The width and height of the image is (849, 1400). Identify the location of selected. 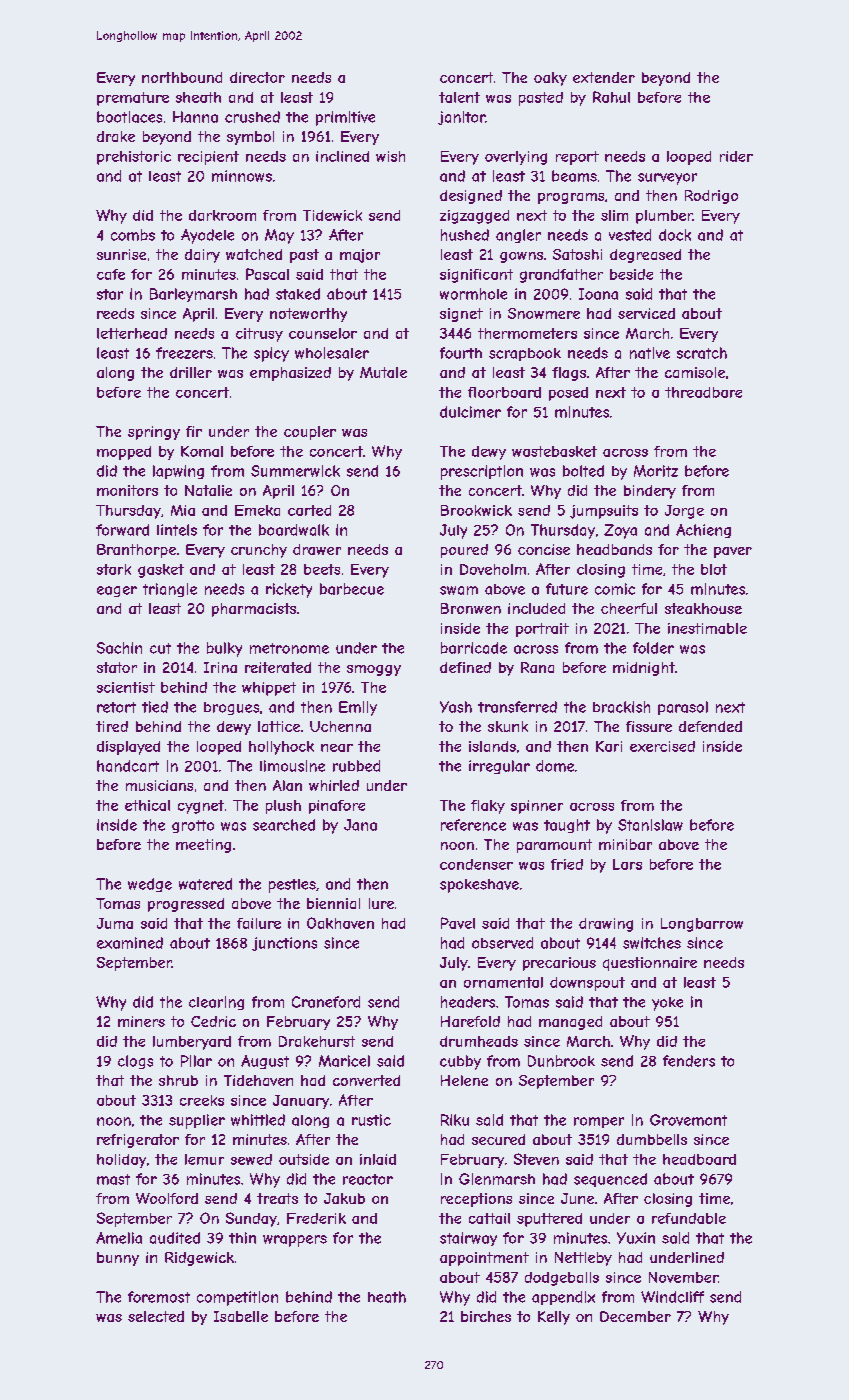
(156, 1316).
